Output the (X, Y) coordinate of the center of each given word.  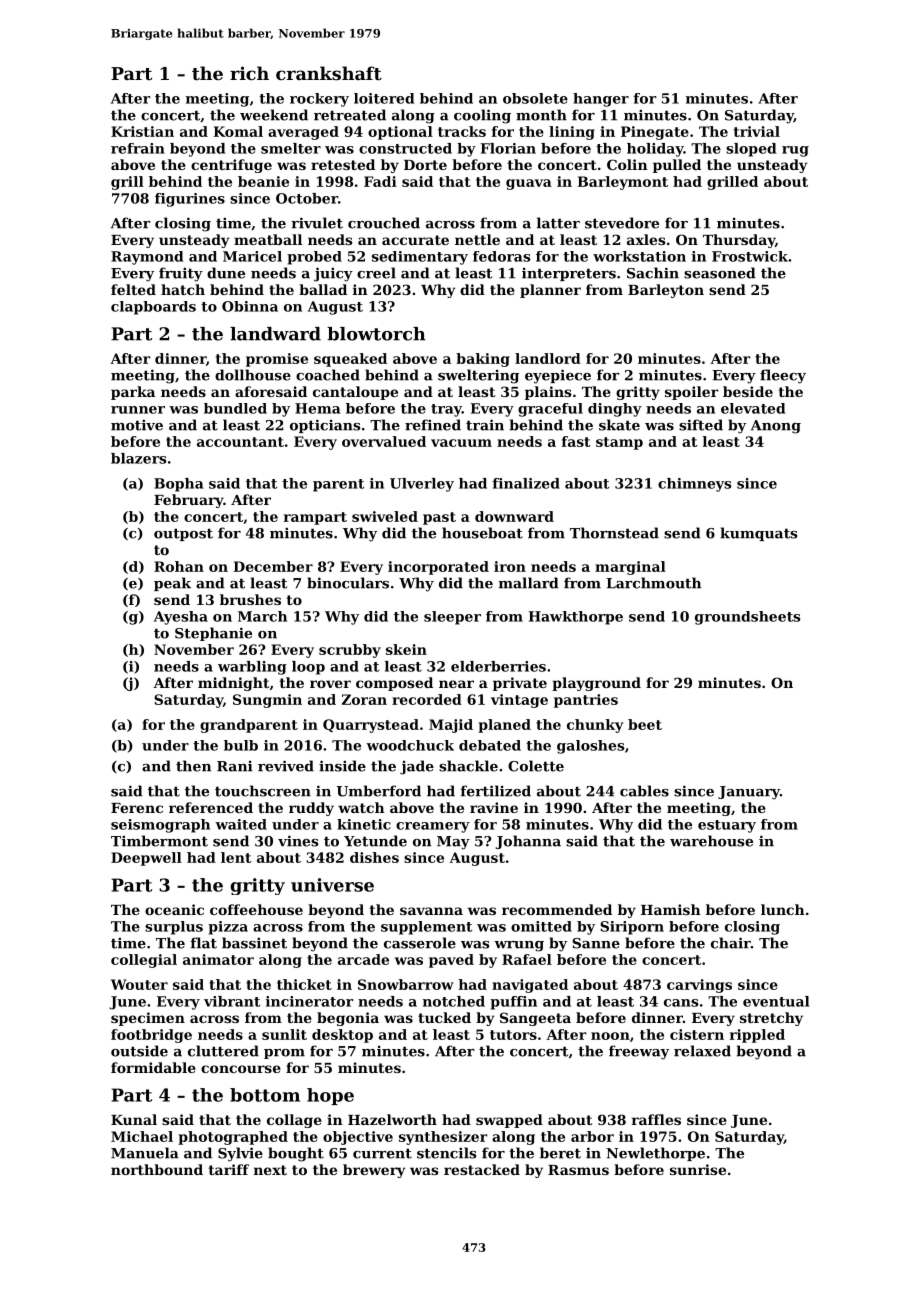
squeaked (350, 360)
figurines (190, 200)
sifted (701, 425)
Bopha (178, 485)
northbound (157, 1169)
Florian (508, 148)
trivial (757, 131)
